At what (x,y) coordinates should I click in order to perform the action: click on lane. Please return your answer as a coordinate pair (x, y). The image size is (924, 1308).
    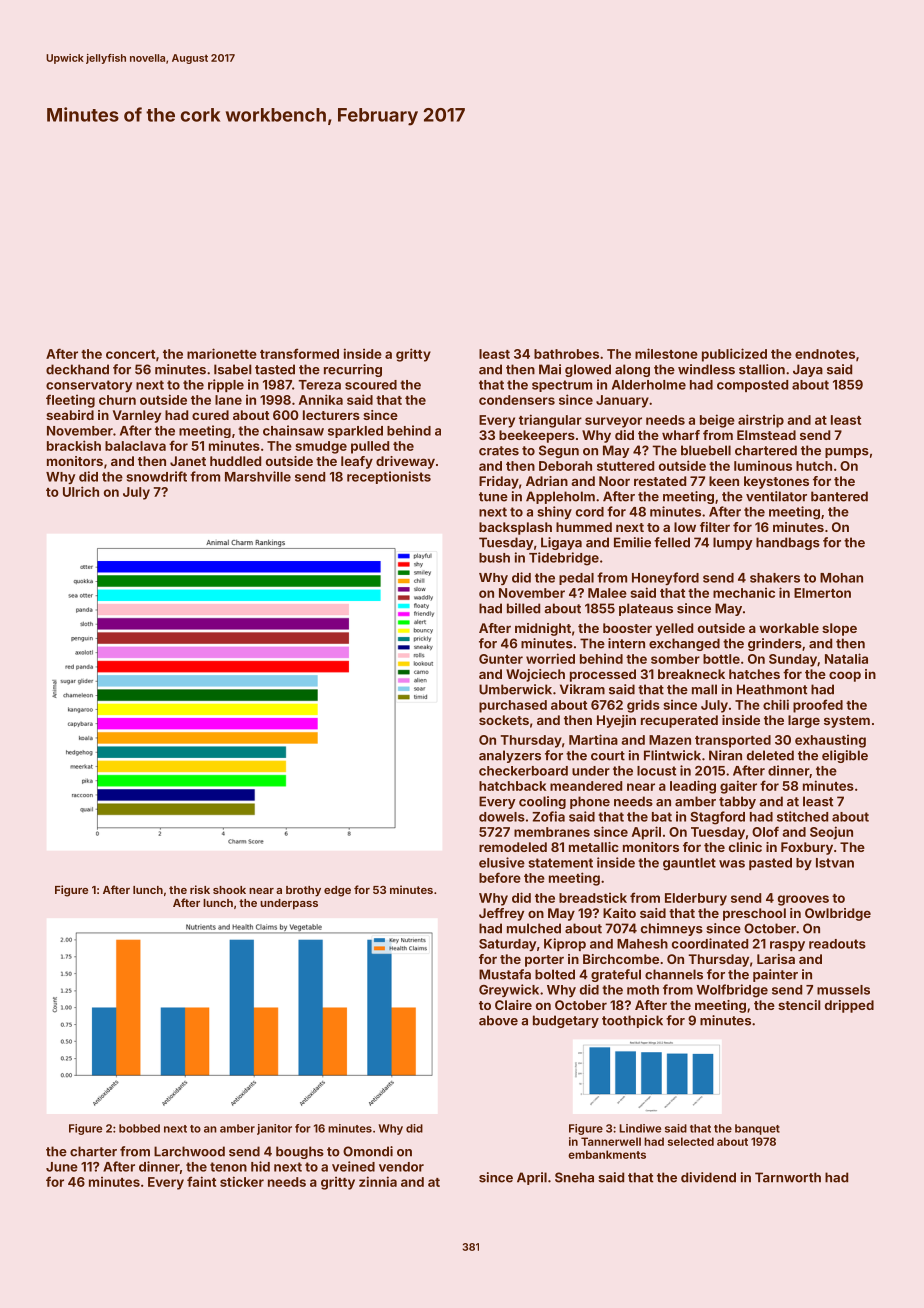
    Looking at the image, I should click on (228, 400).
